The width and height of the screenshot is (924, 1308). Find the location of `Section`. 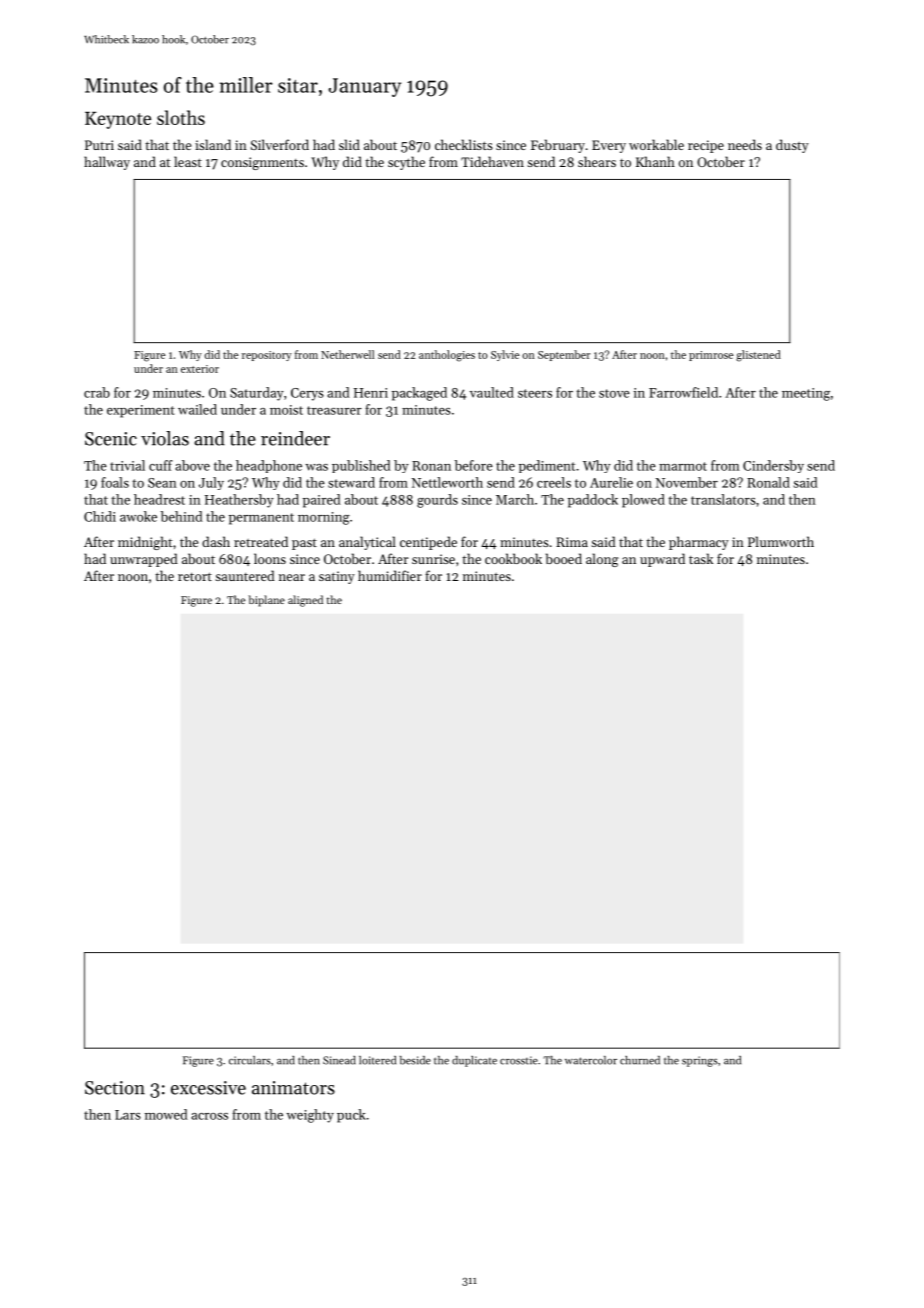

Section is located at coordinates (115, 1088).
